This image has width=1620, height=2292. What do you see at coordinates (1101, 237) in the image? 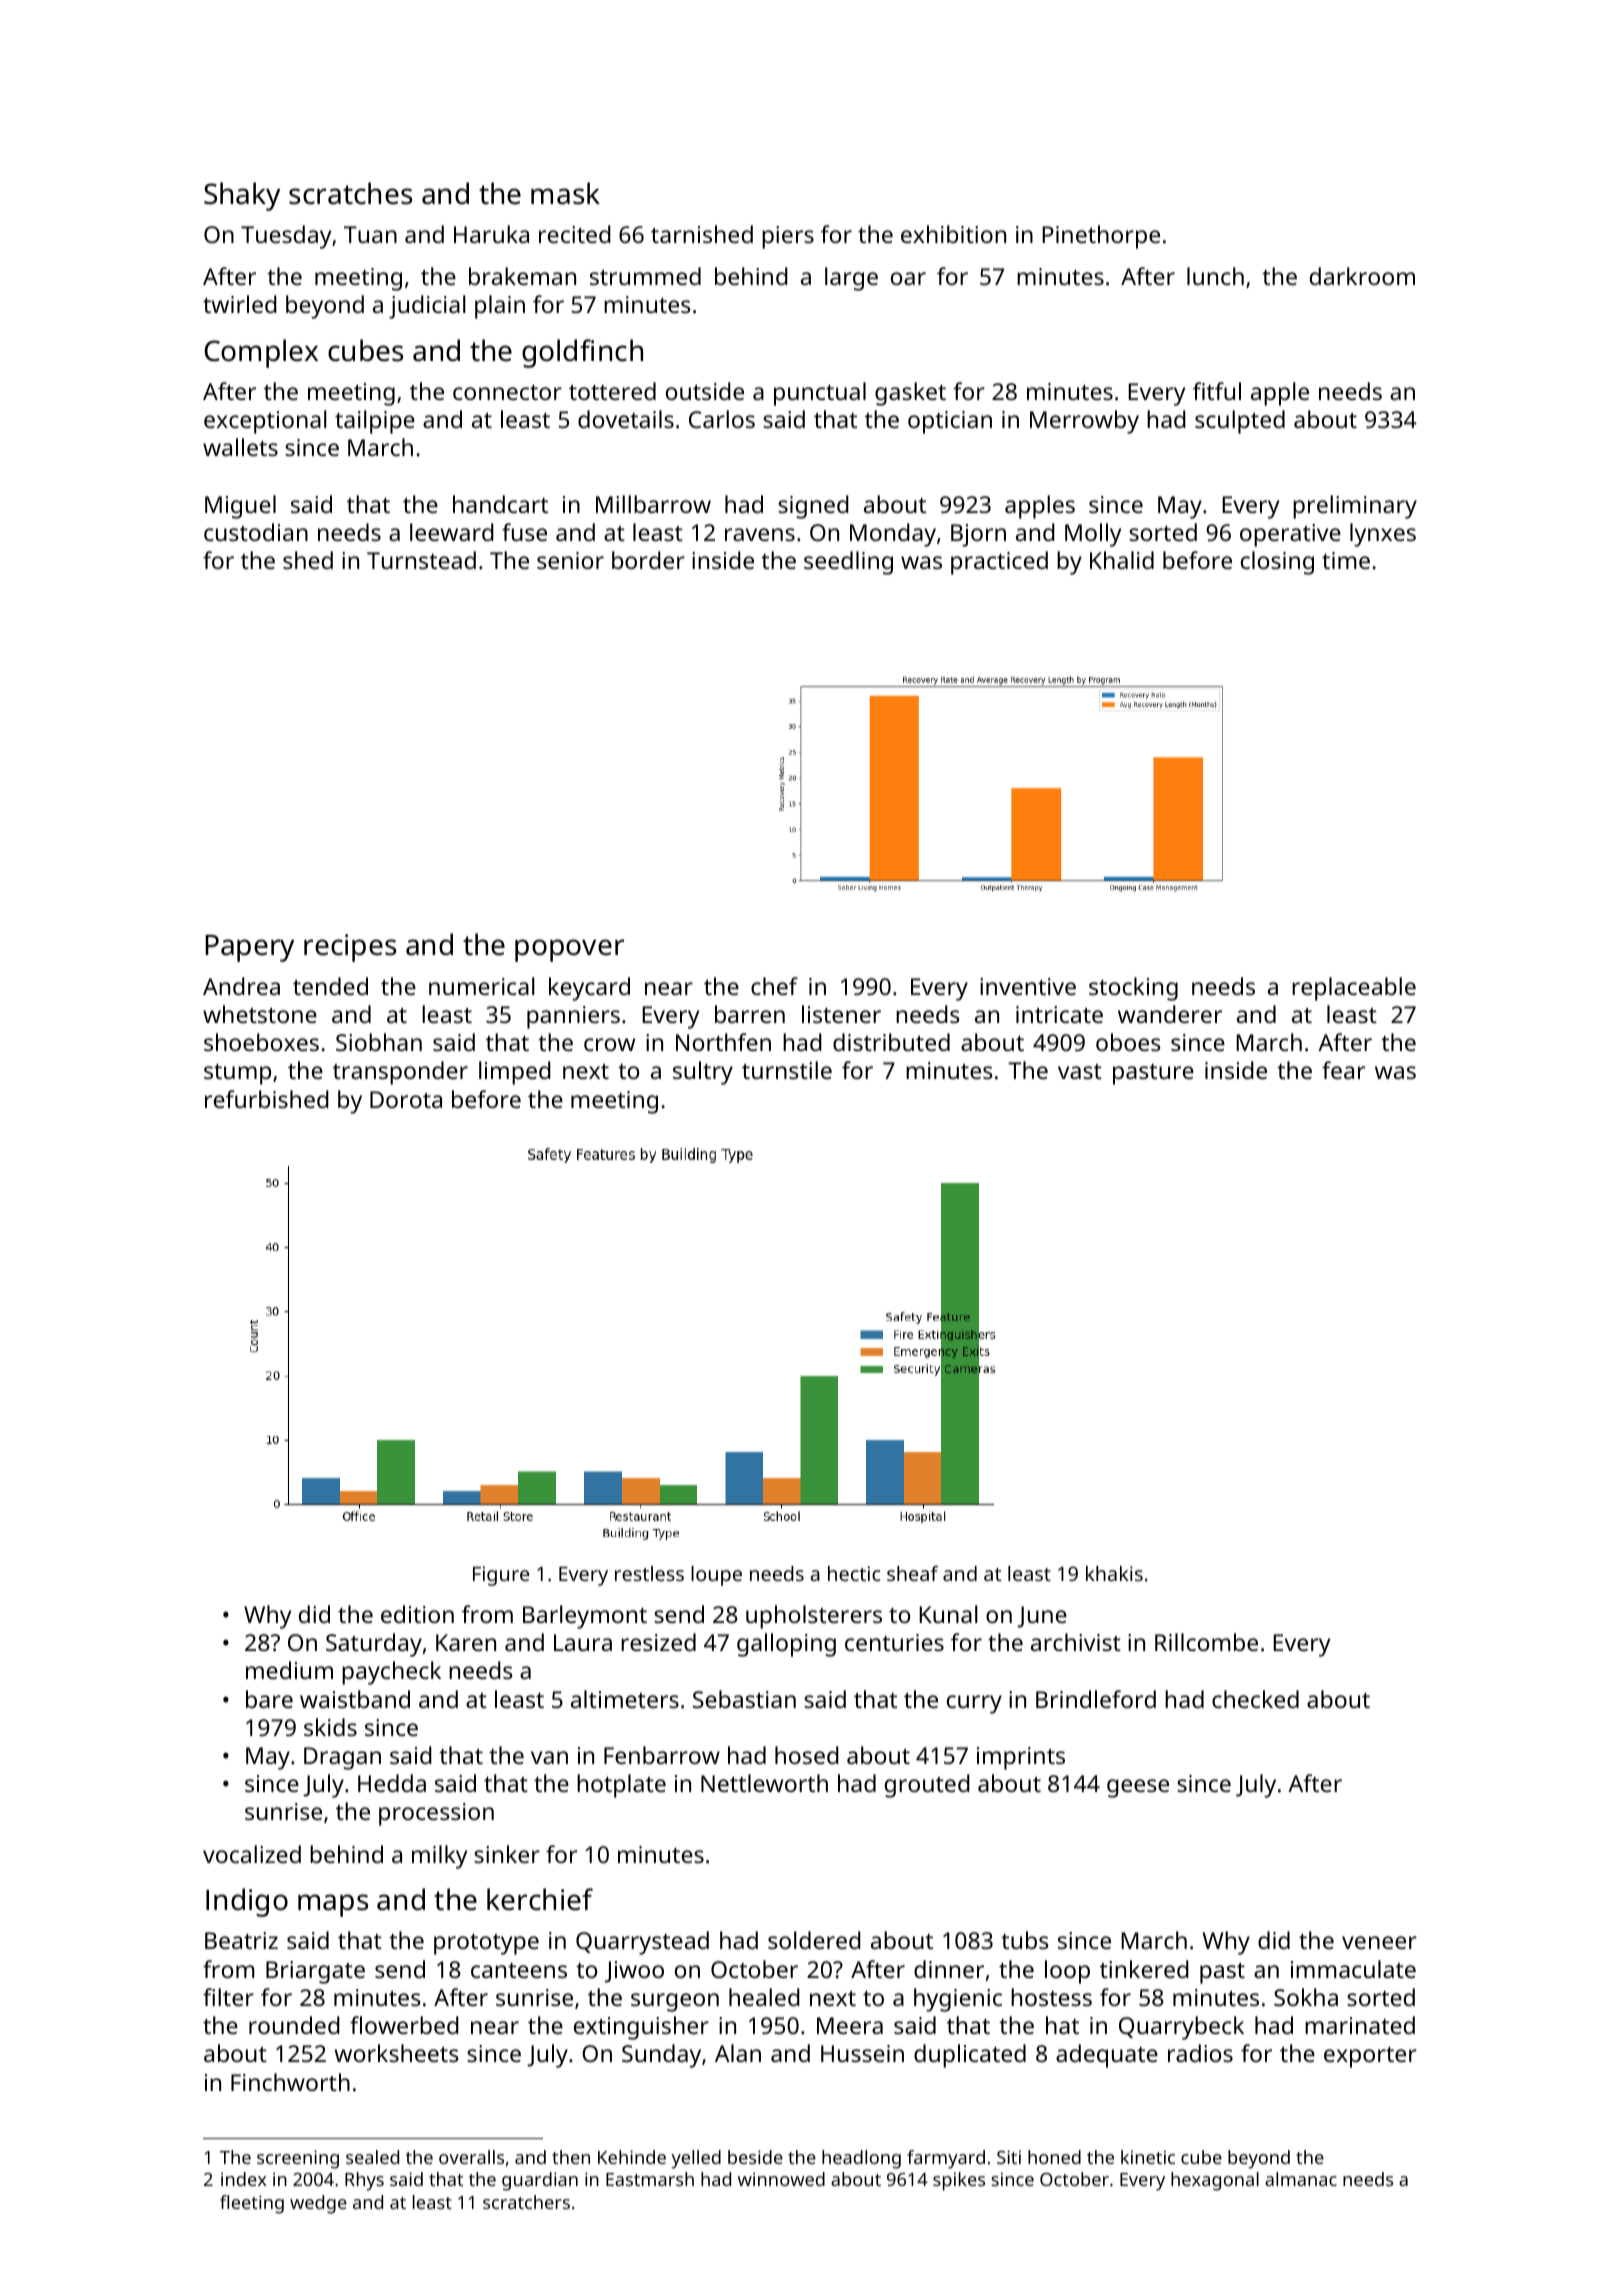
I see `Pinethorpe` at bounding box center [1101, 237].
